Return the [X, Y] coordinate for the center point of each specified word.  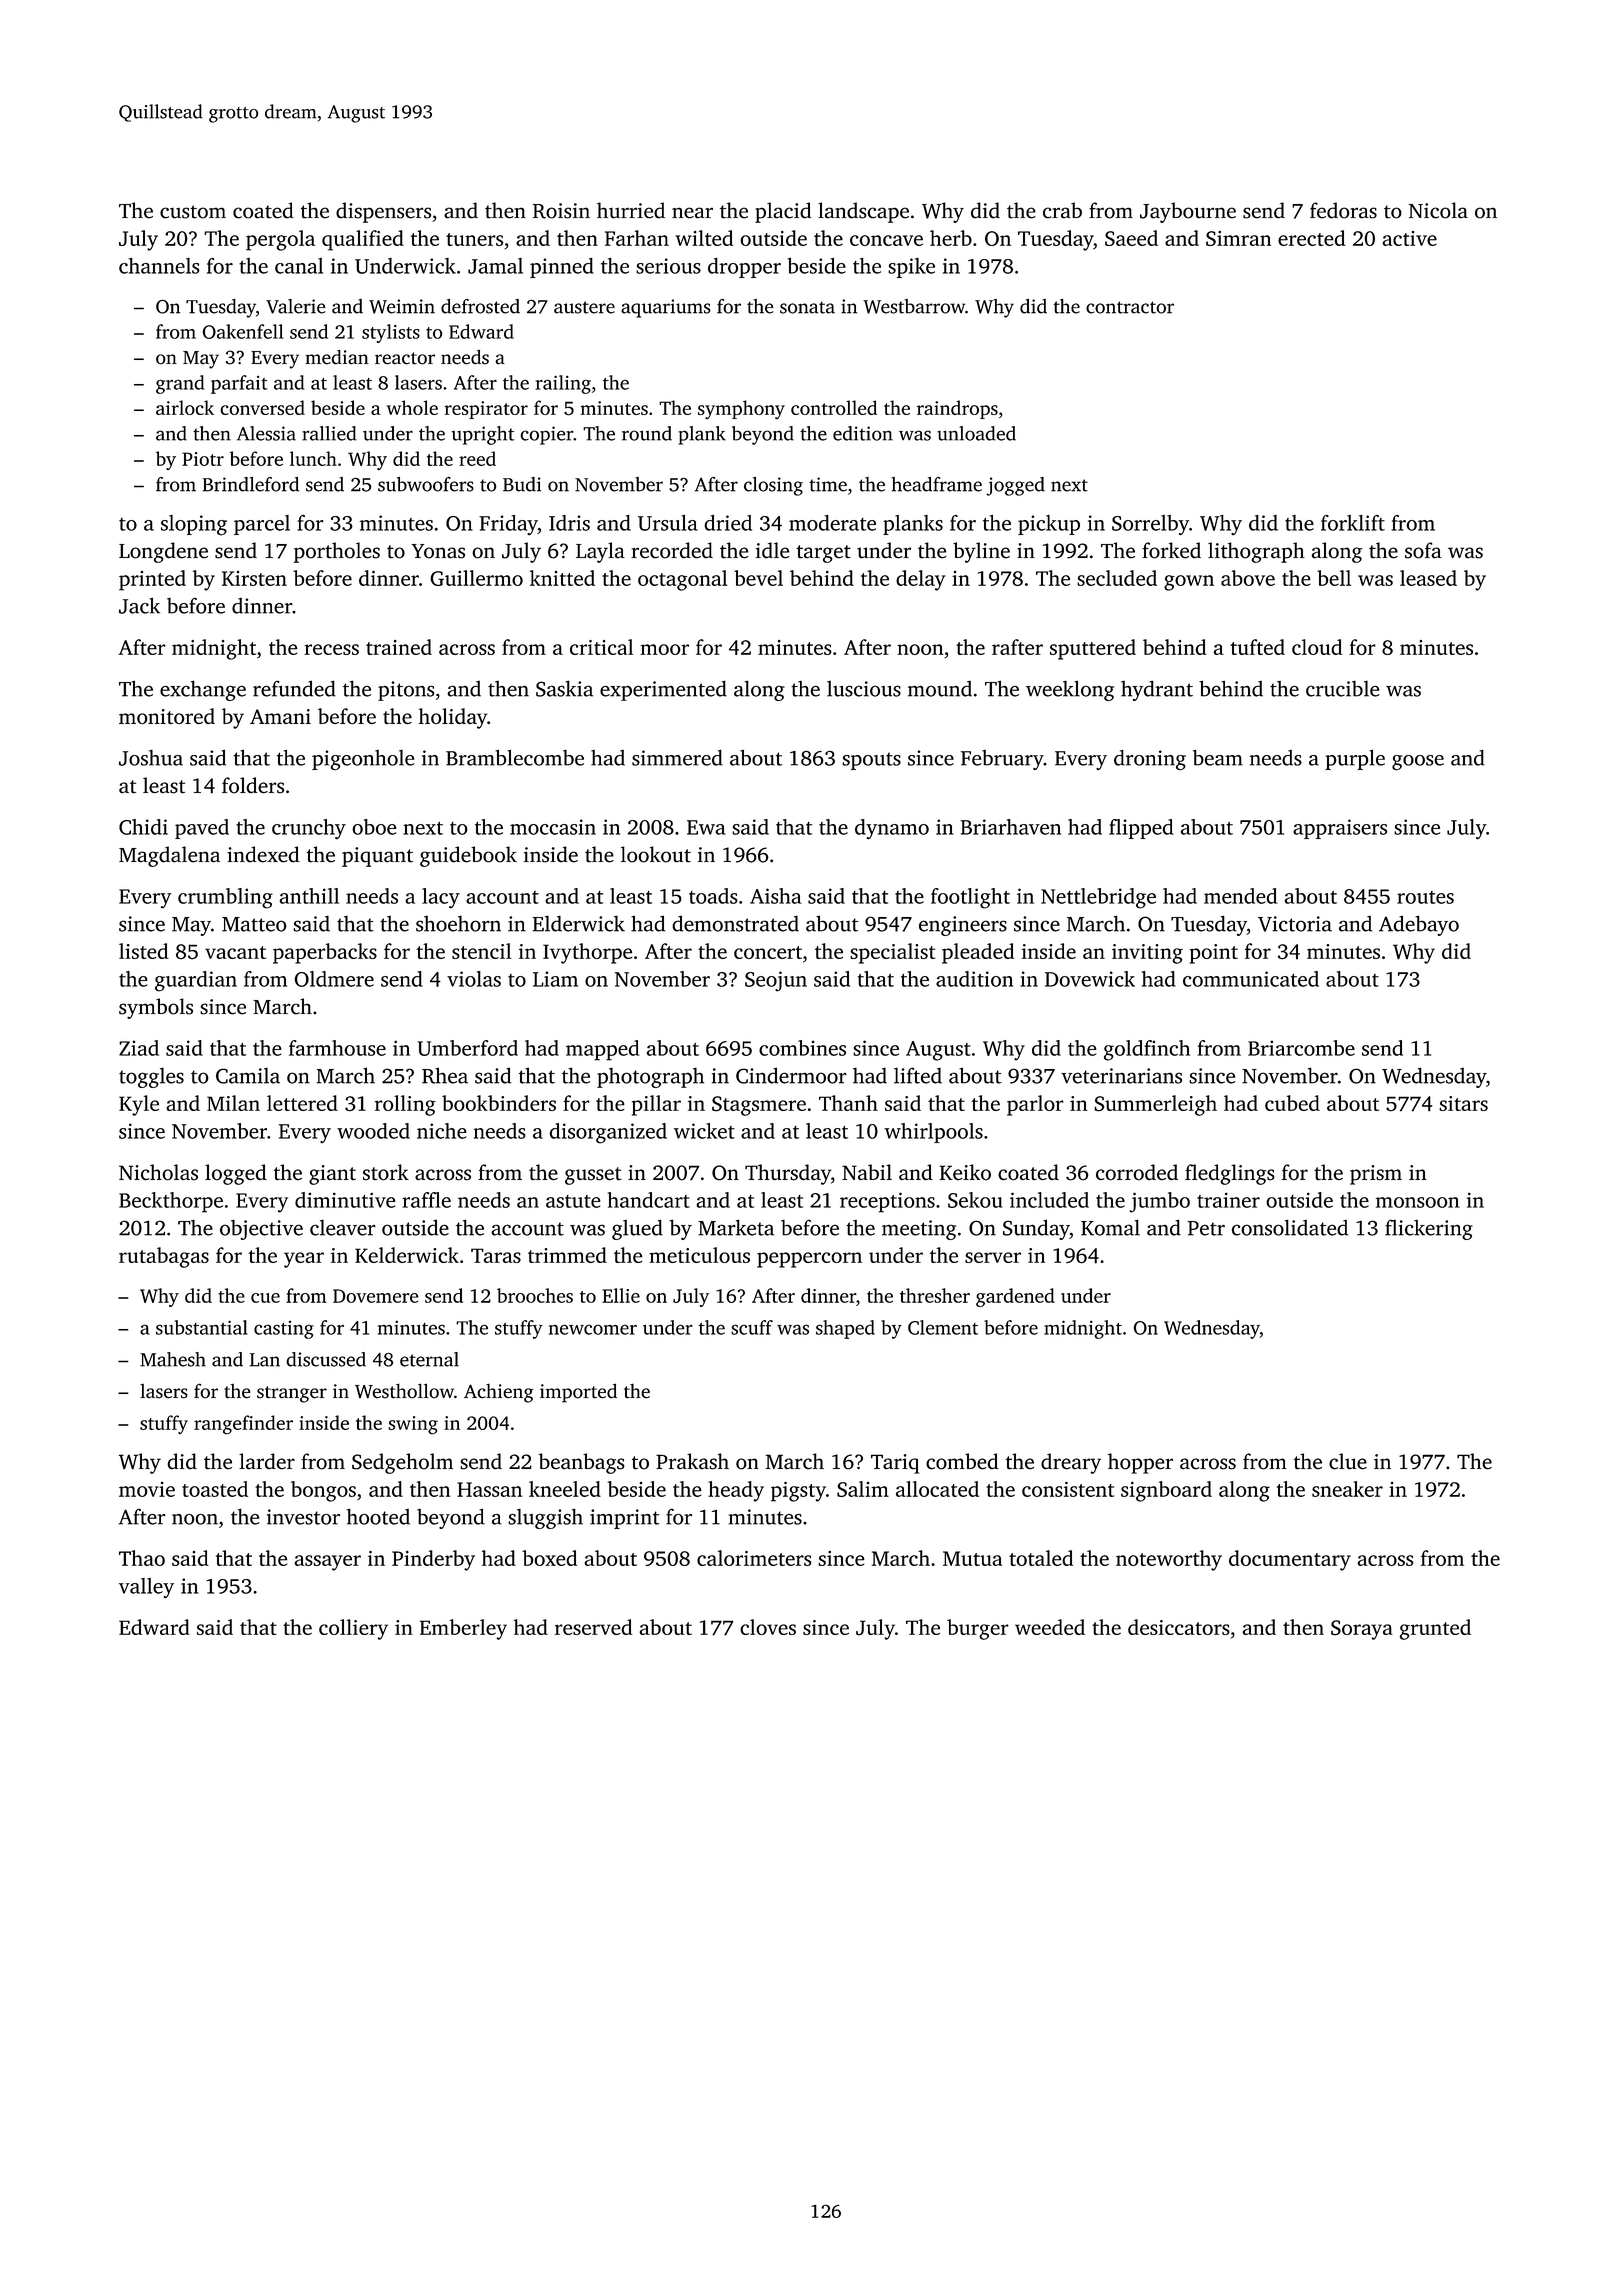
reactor [405, 358]
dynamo [892, 829]
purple [1355, 760]
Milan [233, 1103]
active [1409, 238]
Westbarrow [914, 306]
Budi [522, 484]
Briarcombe [1301, 1048]
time [828, 484]
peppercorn [809, 1260]
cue [265, 1298]
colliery [353, 1629]
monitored [167, 716]
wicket [704, 1131]
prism [1376, 1175]
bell [1334, 578]
